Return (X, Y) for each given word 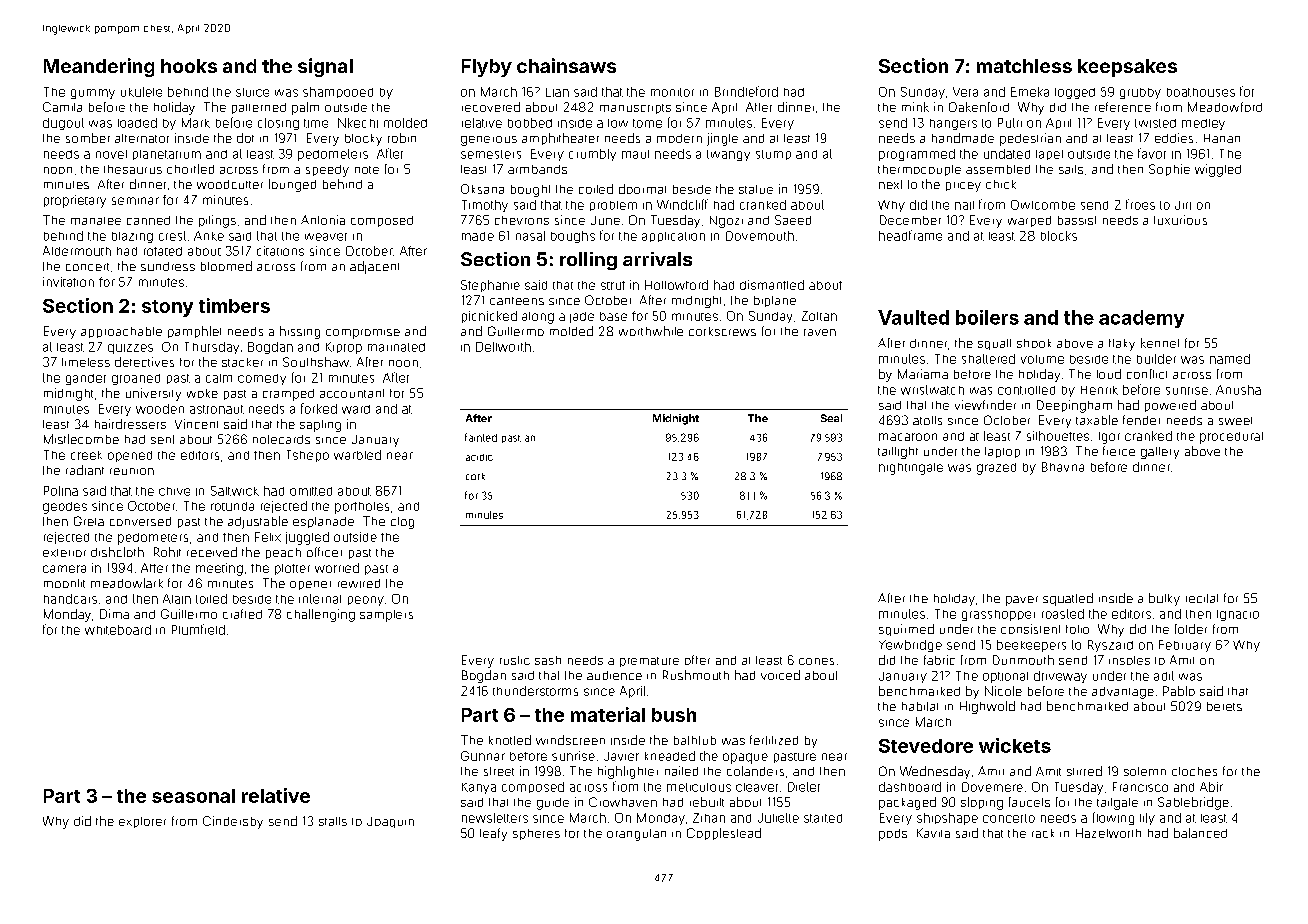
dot (245, 138)
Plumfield (198, 629)
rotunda (232, 506)
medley (1203, 124)
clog (402, 523)
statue (756, 189)
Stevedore (926, 746)
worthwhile (651, 331)
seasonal (193, 796)
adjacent (374, 267)
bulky (1164, 599)
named (1230, 359)
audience (614, 675)
